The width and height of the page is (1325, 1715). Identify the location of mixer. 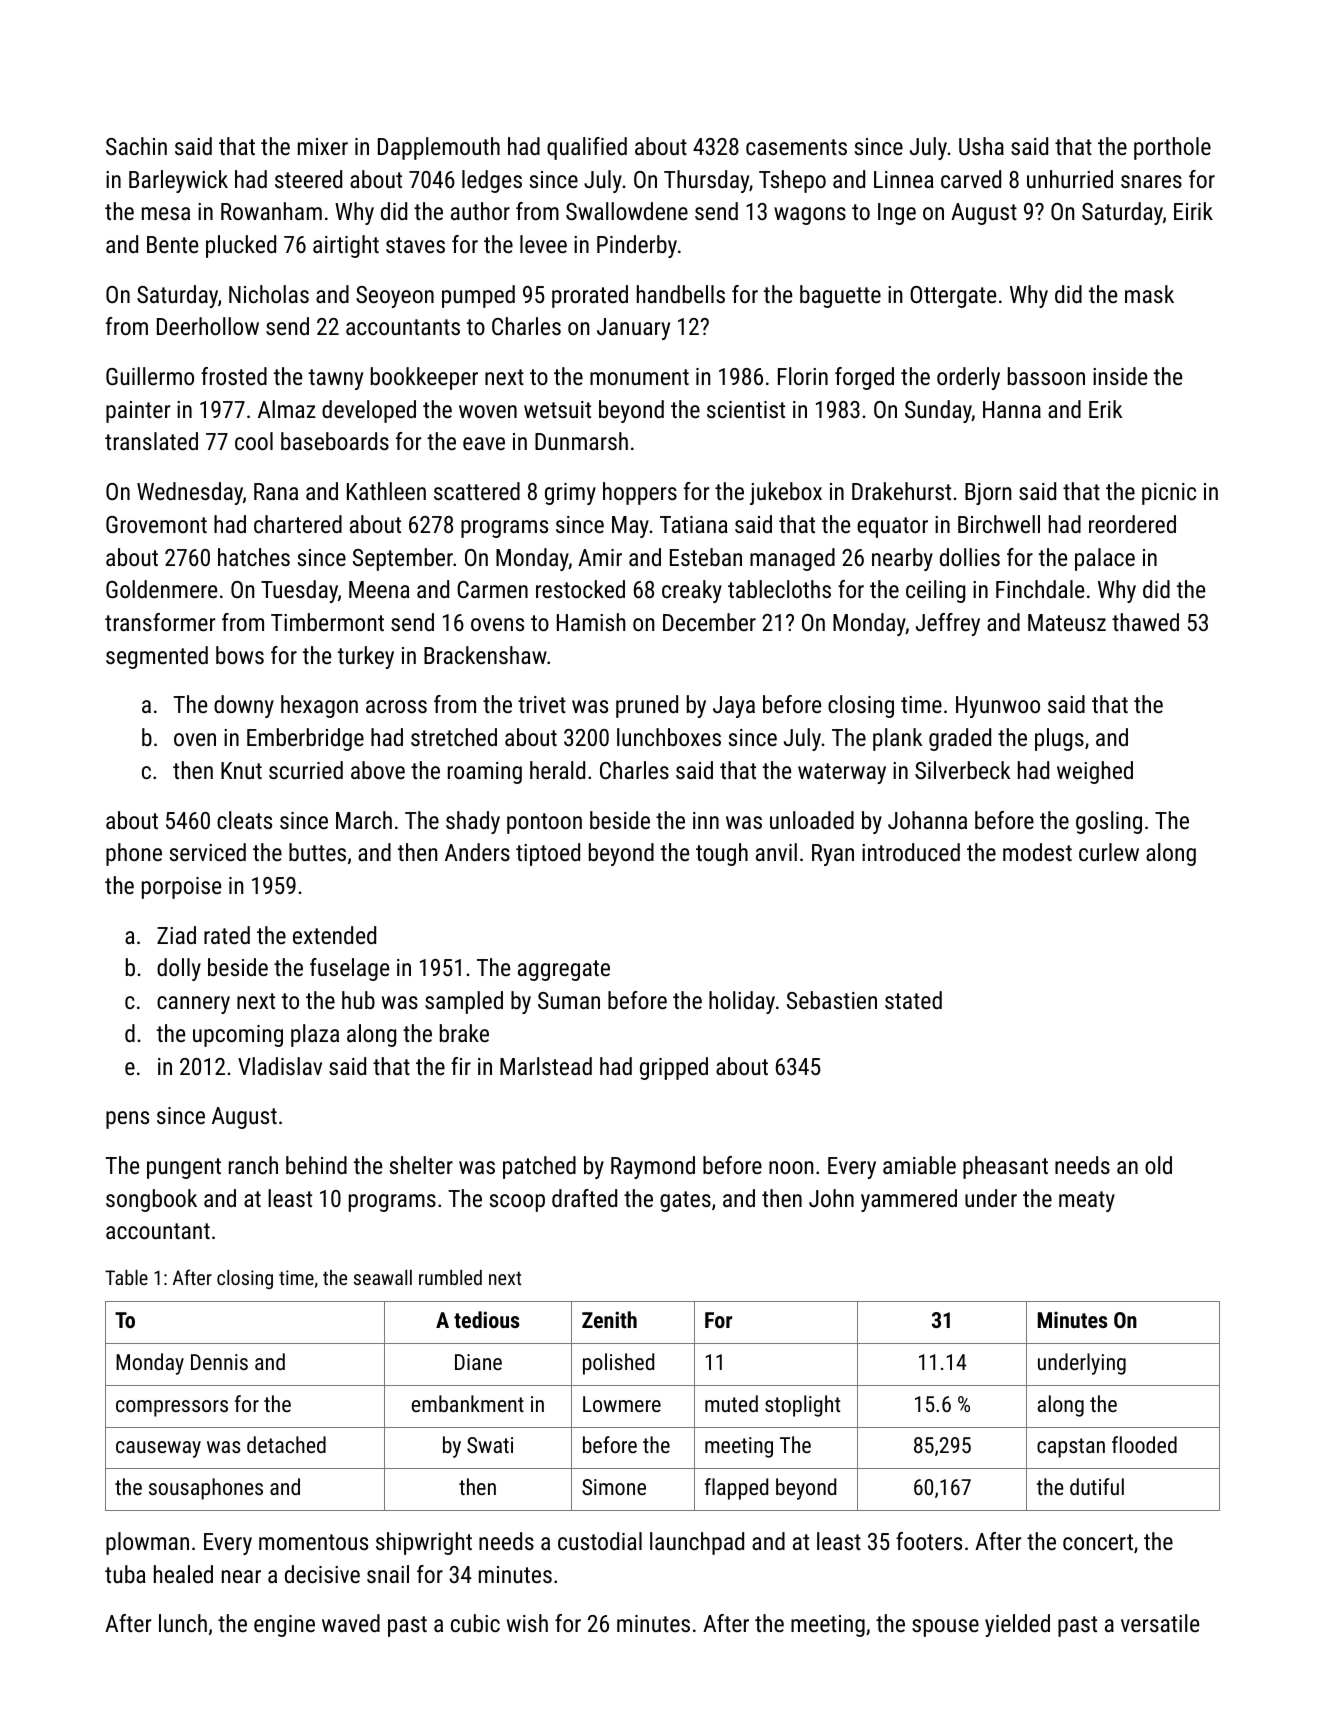
(323, 146).
